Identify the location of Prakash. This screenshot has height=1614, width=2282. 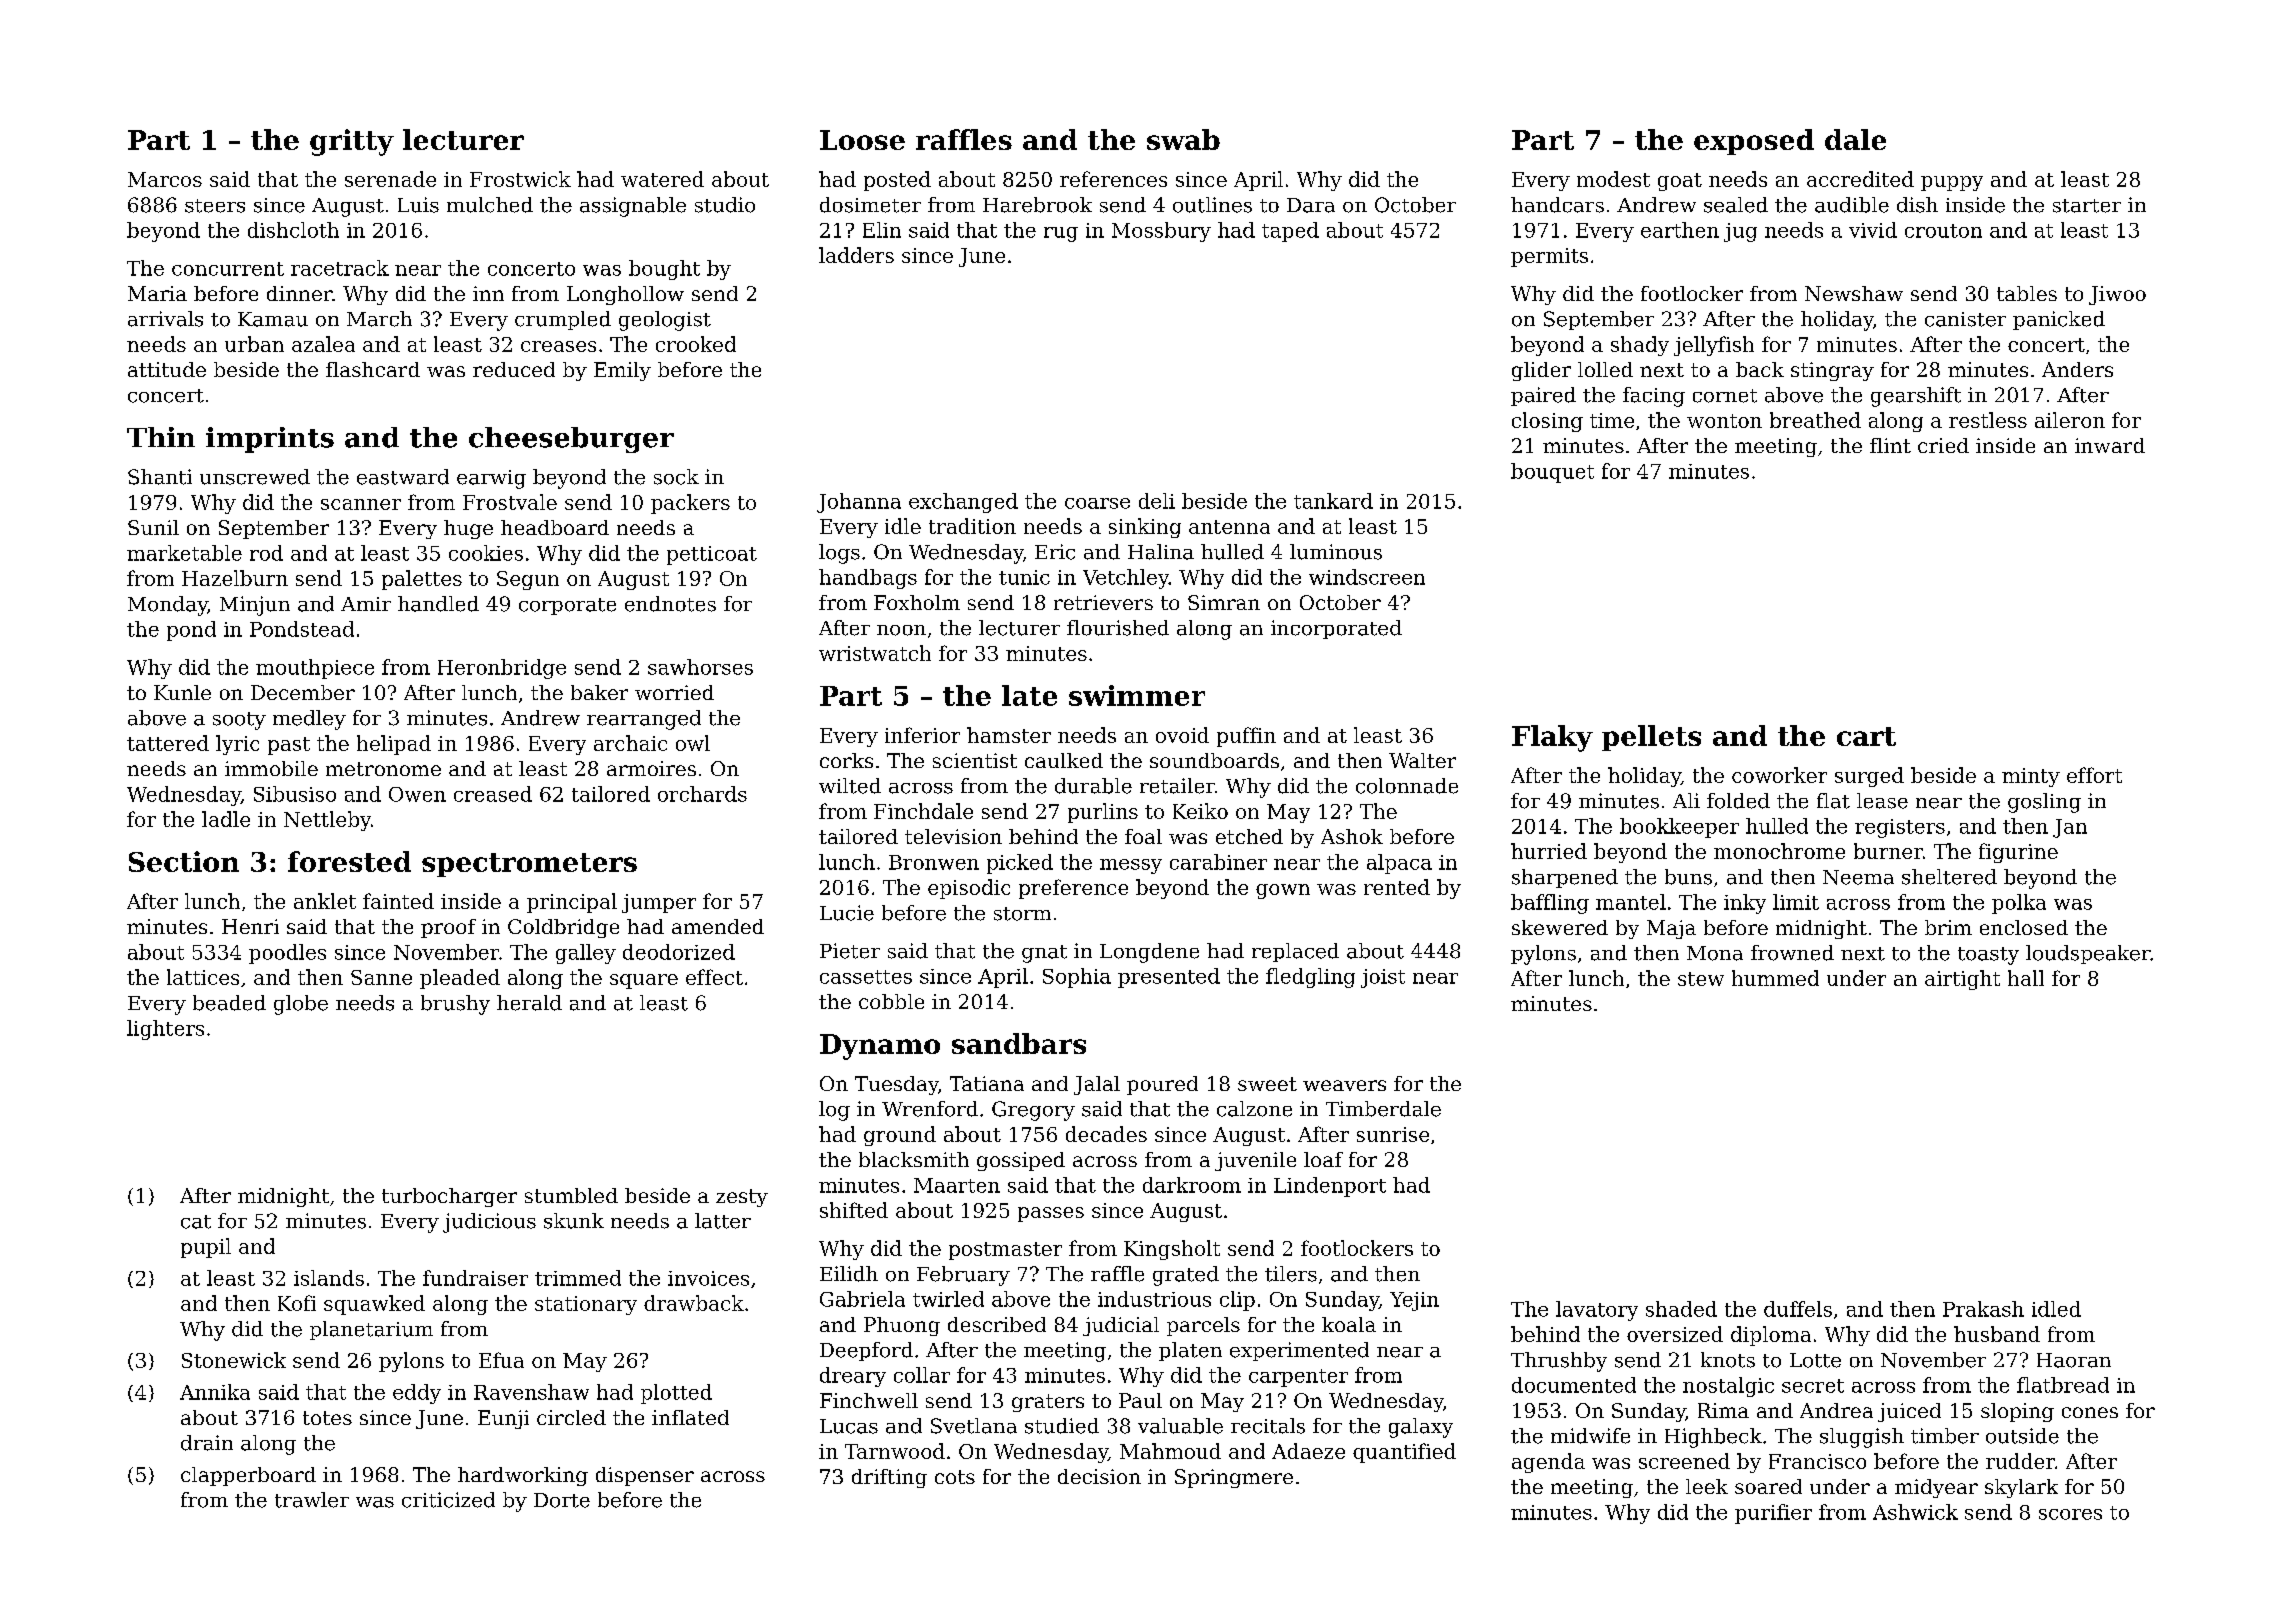
(1983, 1309).
